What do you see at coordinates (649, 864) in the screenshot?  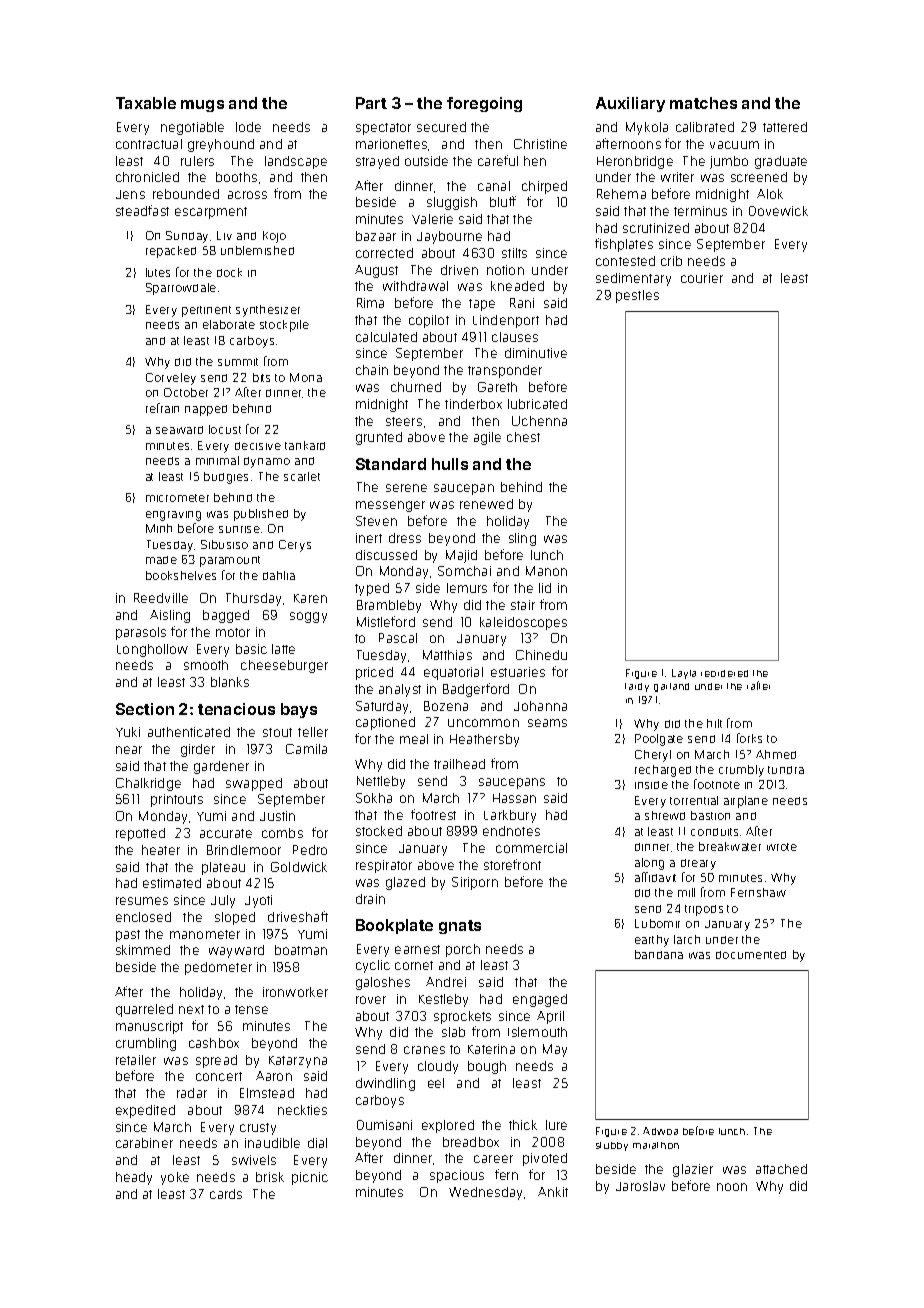 I see `along` at bounding box center [649, 864].
